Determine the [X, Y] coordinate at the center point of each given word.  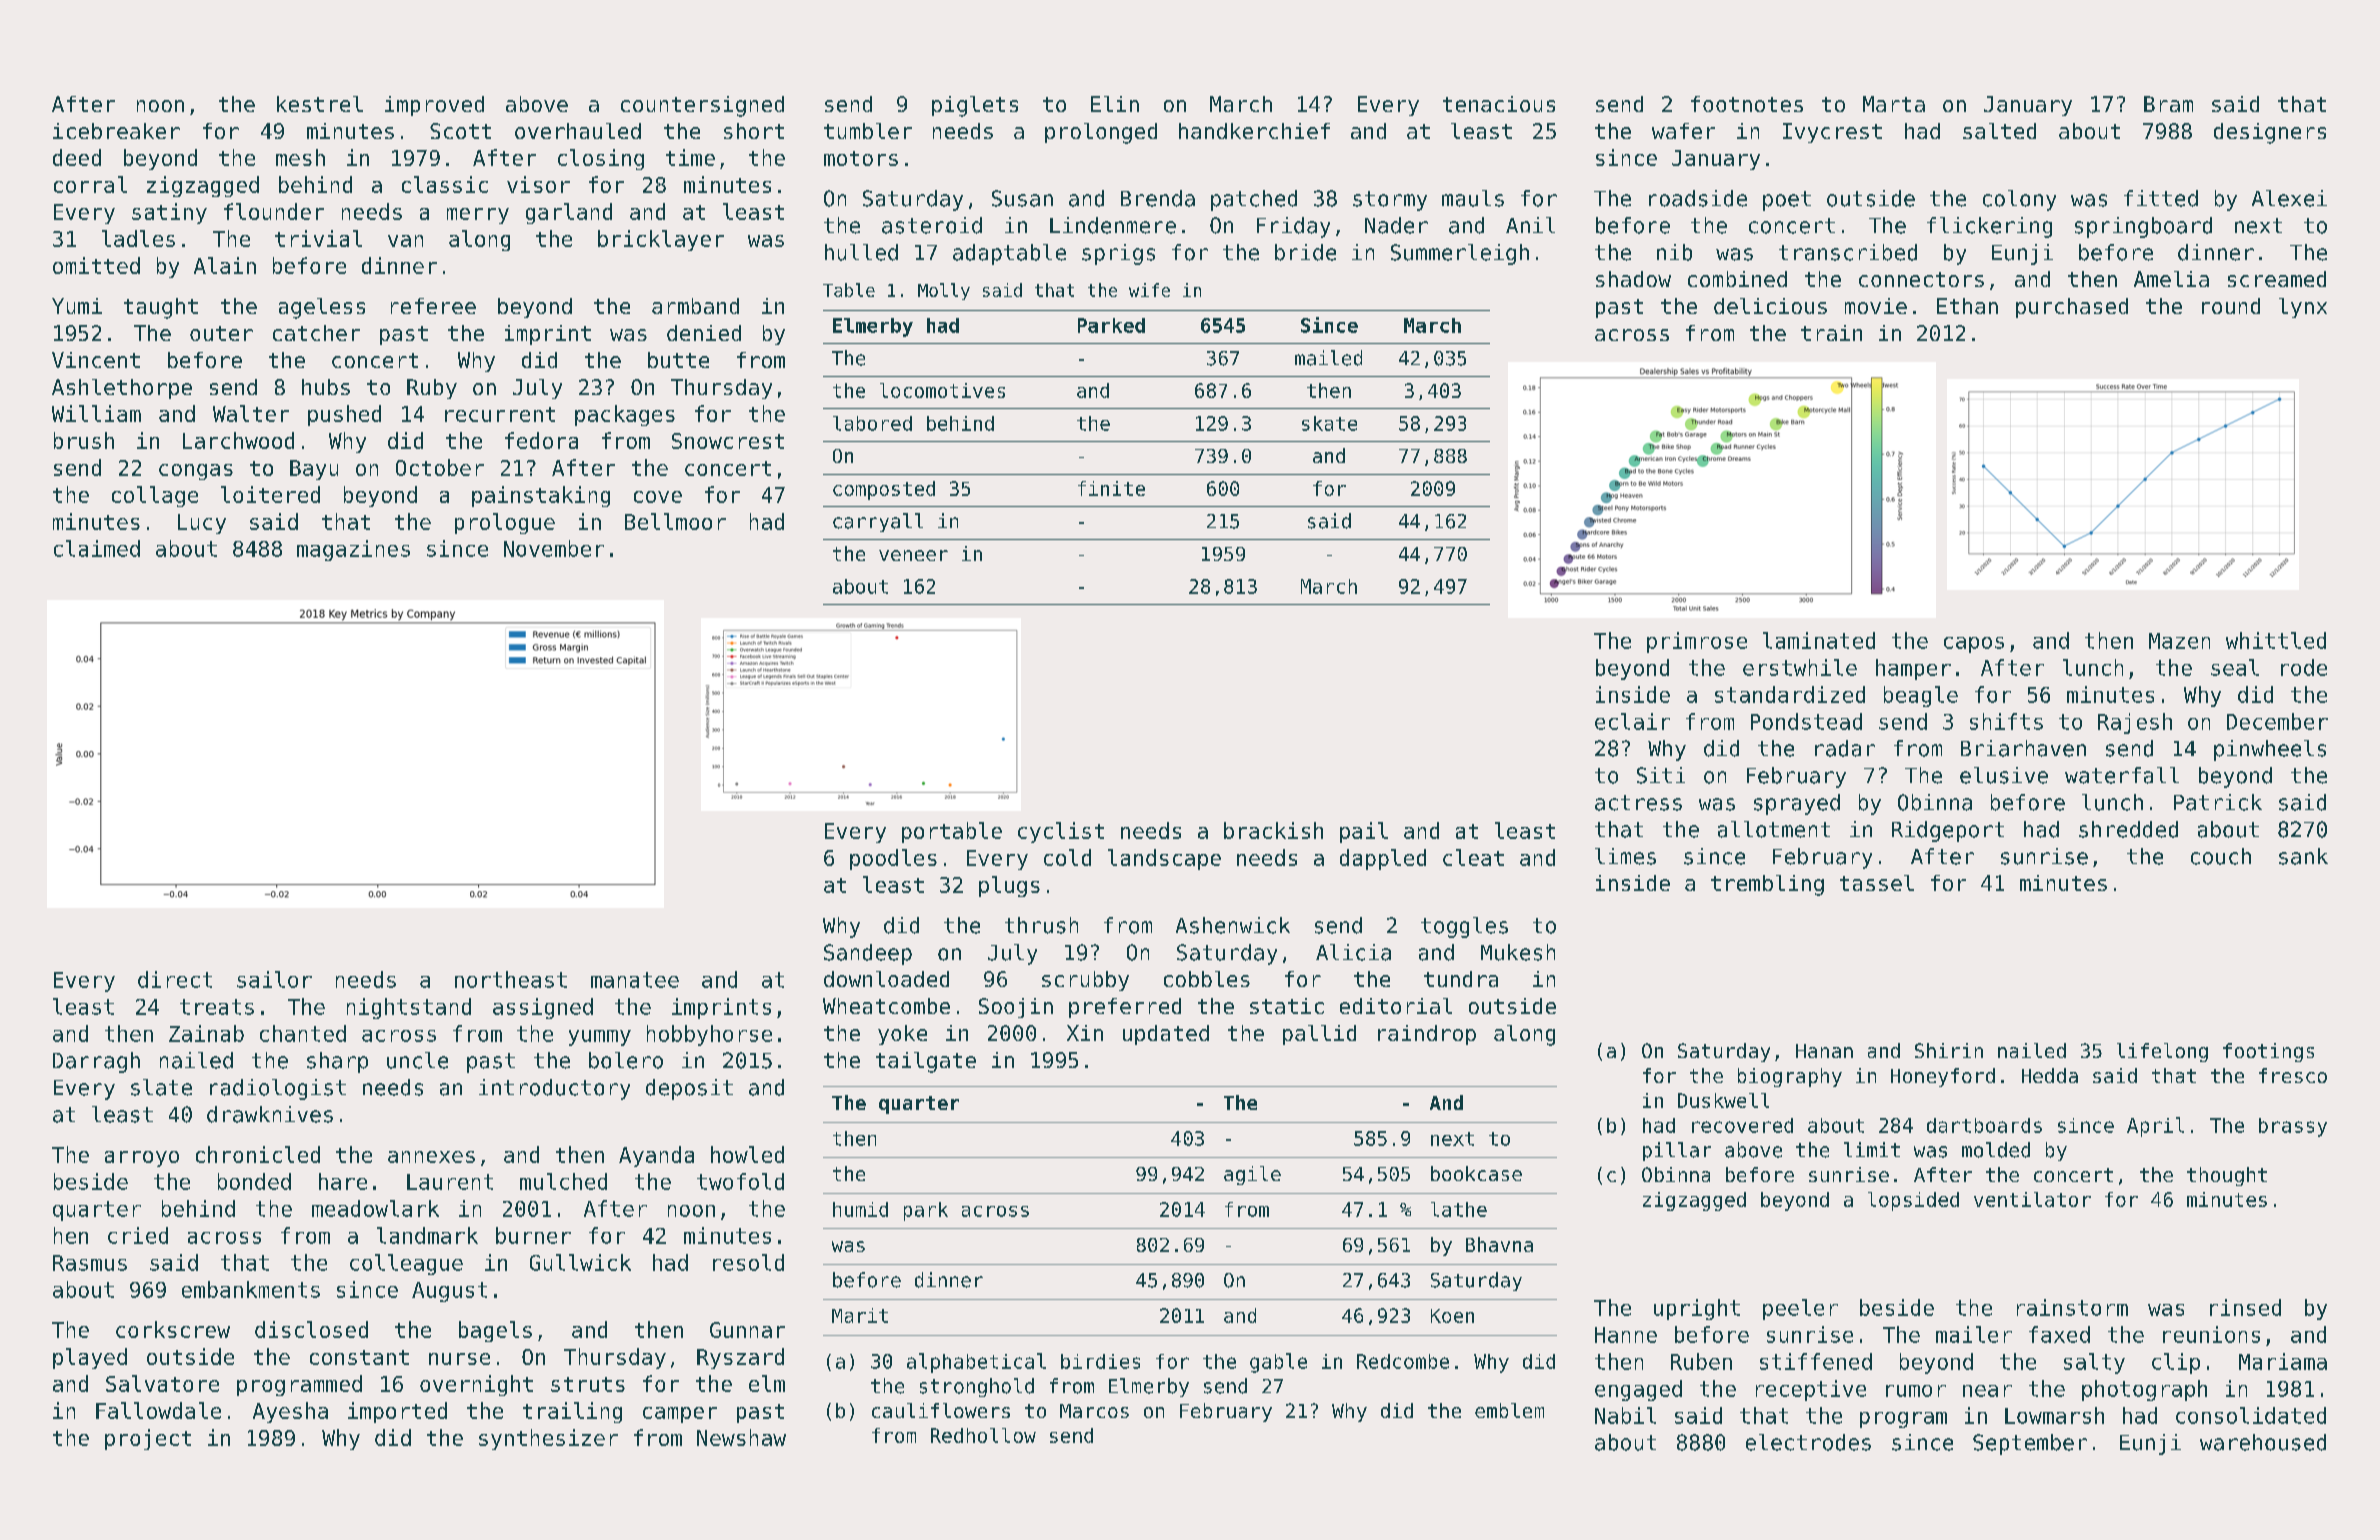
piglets [975, 106]
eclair [1632, 721]
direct [175, 979]
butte [678, 360]
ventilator [2032, 1199]
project [148, 1439]
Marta [1894, 104]
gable [1278, 1363]
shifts [2006, 721]
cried [138, 1235]
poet [1787, 201]
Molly [944, 291]
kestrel [320, 104]
